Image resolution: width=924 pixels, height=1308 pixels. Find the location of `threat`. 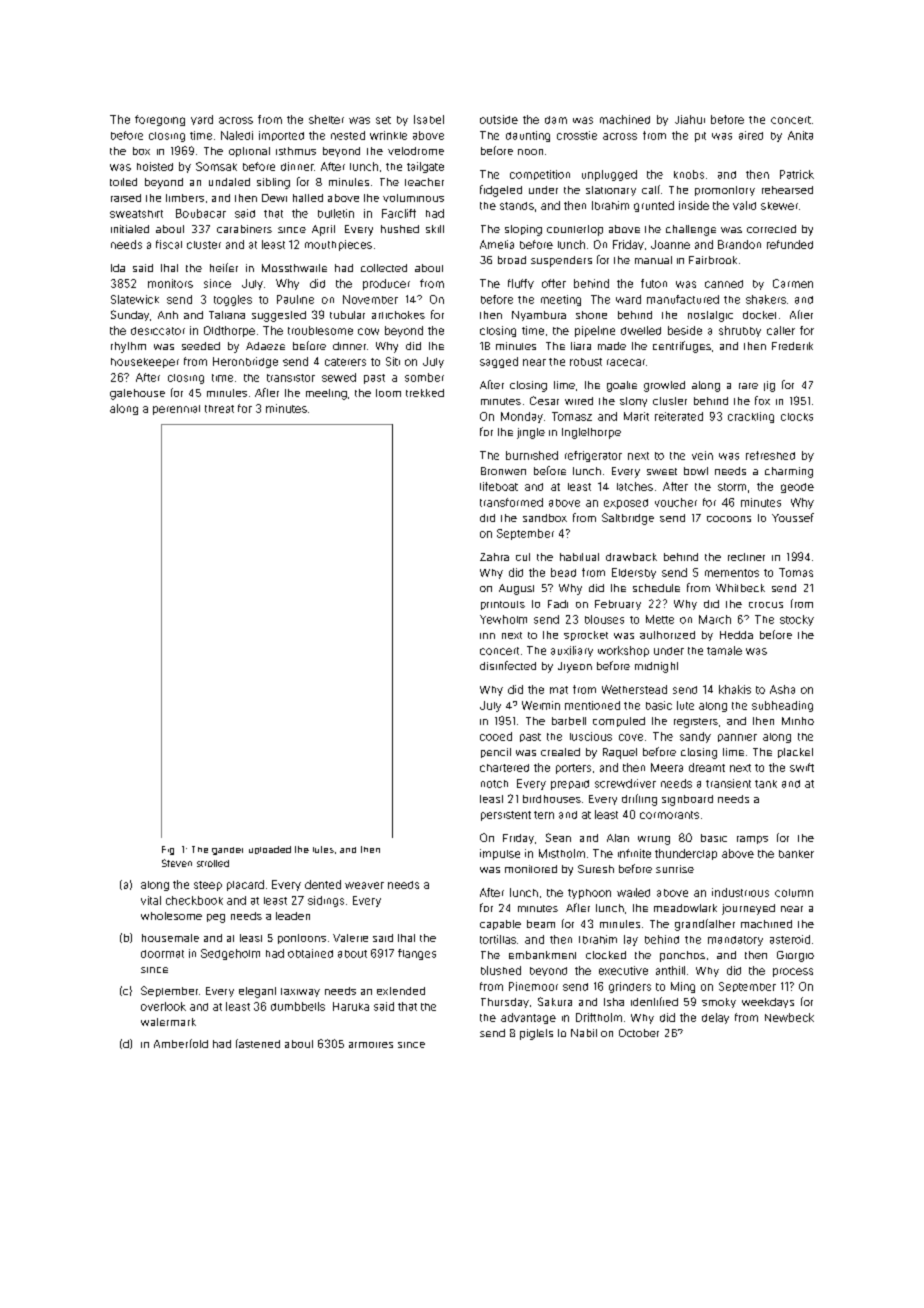

threat is located at coordinates (219, 409).
